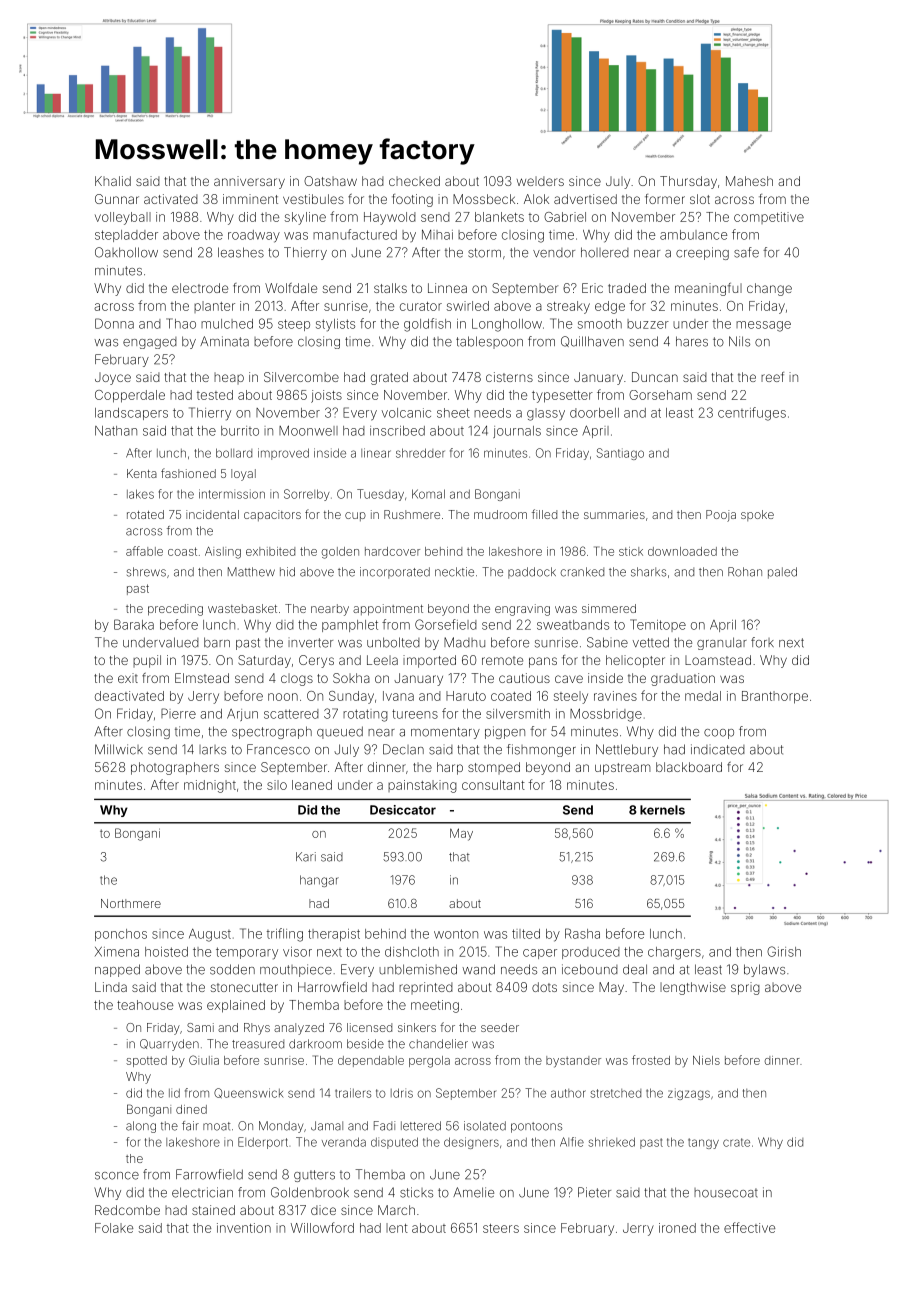 The width and height of the screenshot is (908, 1316). What do you see at coordinates (350, 626) in the screenshot?
I see `pamphlet` at bounding box center [350, 626].
